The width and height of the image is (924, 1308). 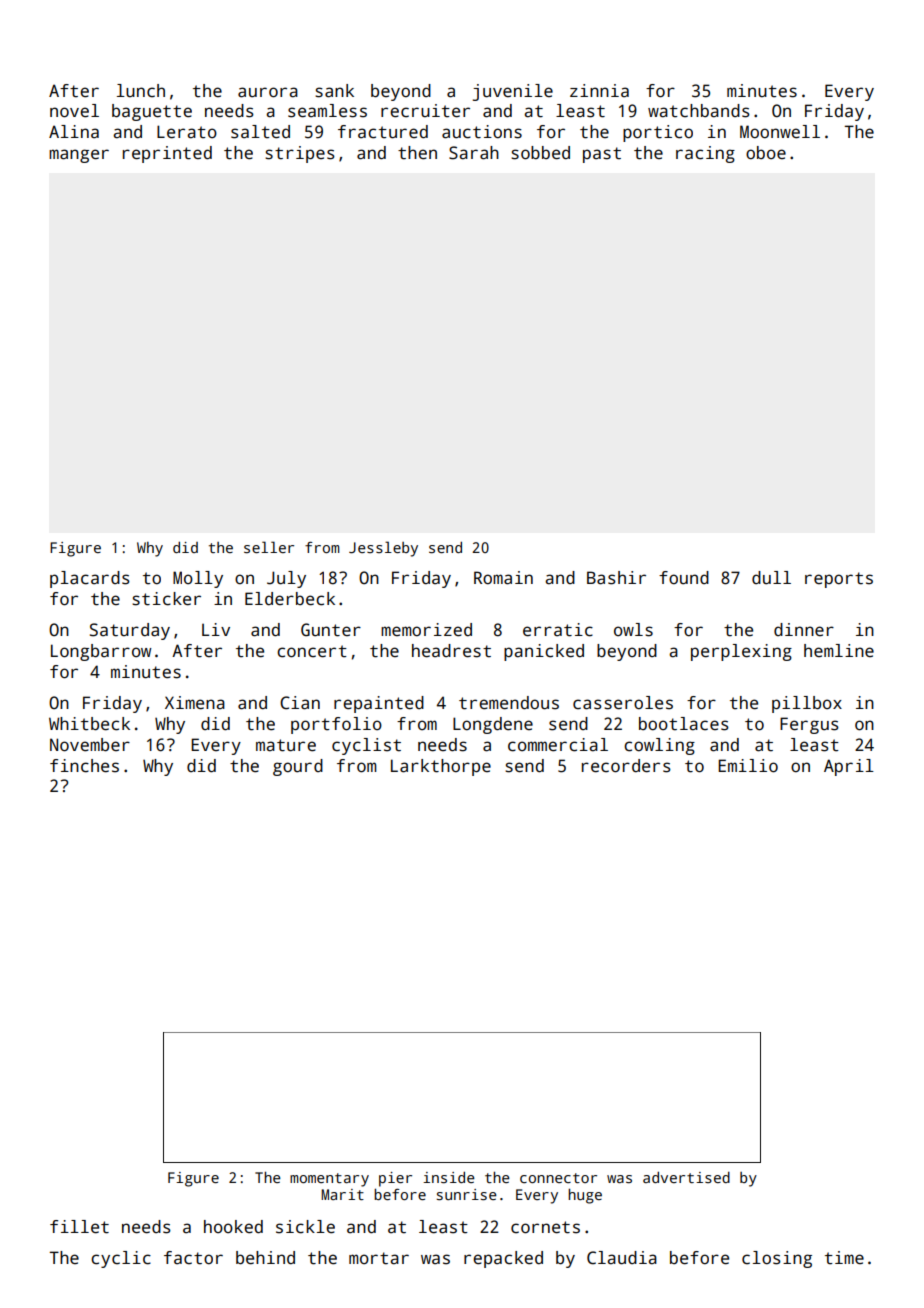 What do you see at coordinates (383, 549) in the image?
I see `Jessleby` at bounding box center [383, 549].
